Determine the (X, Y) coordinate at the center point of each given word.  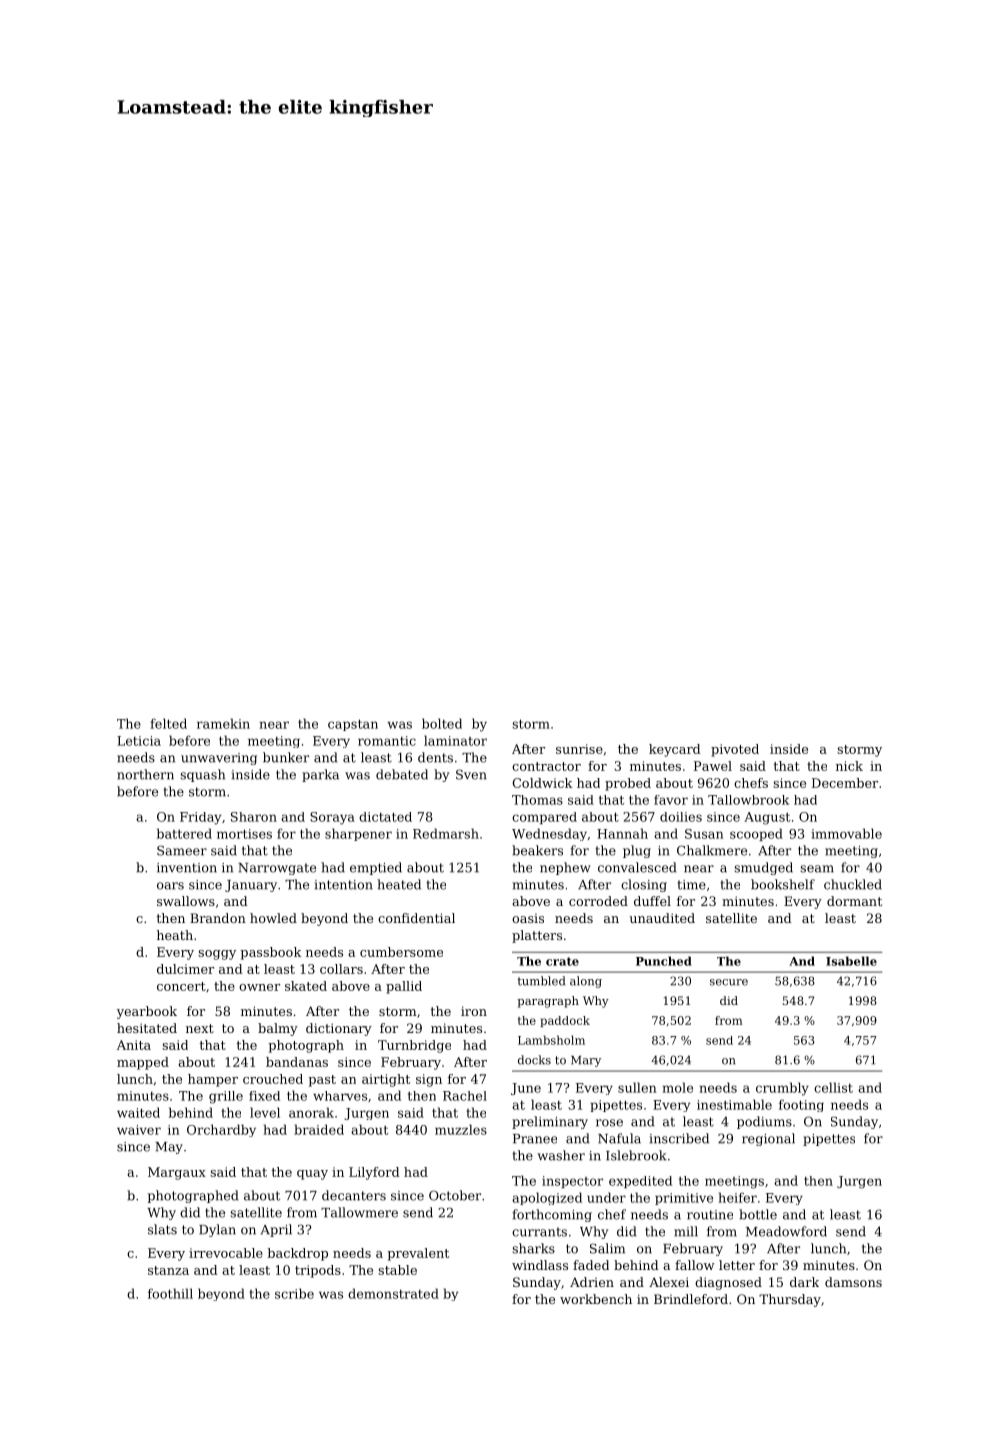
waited (138, 1112)
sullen (637, 1087)
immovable (846, 833)
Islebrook (636, 1155)
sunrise (579, 749)
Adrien (592, 1282)
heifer (738, 1197)
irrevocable (226, 1253)
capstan (353, 725)
